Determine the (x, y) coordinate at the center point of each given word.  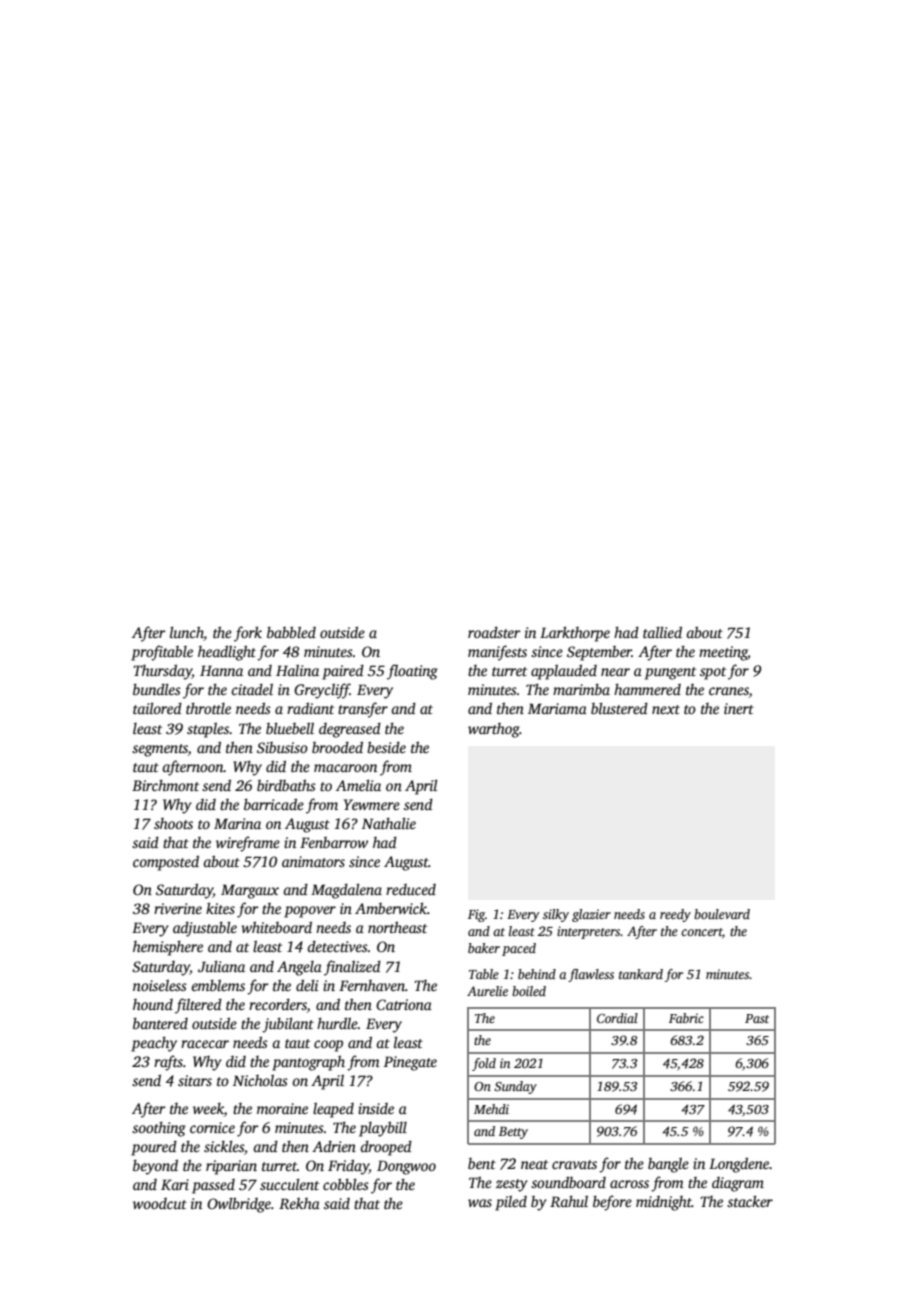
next (666, 709)
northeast (397, 927)
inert (739, 708)
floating (412, 672)
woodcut (160, 1203)
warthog (494, 730)
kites (220, 908)
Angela (299, 968)
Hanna (221, 670)
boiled (529, 991)
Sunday (515, 1087)
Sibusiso (282, 747)
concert (701, 932)
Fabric (686, 1018)
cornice (212, 1127)
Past (757, 1018)
